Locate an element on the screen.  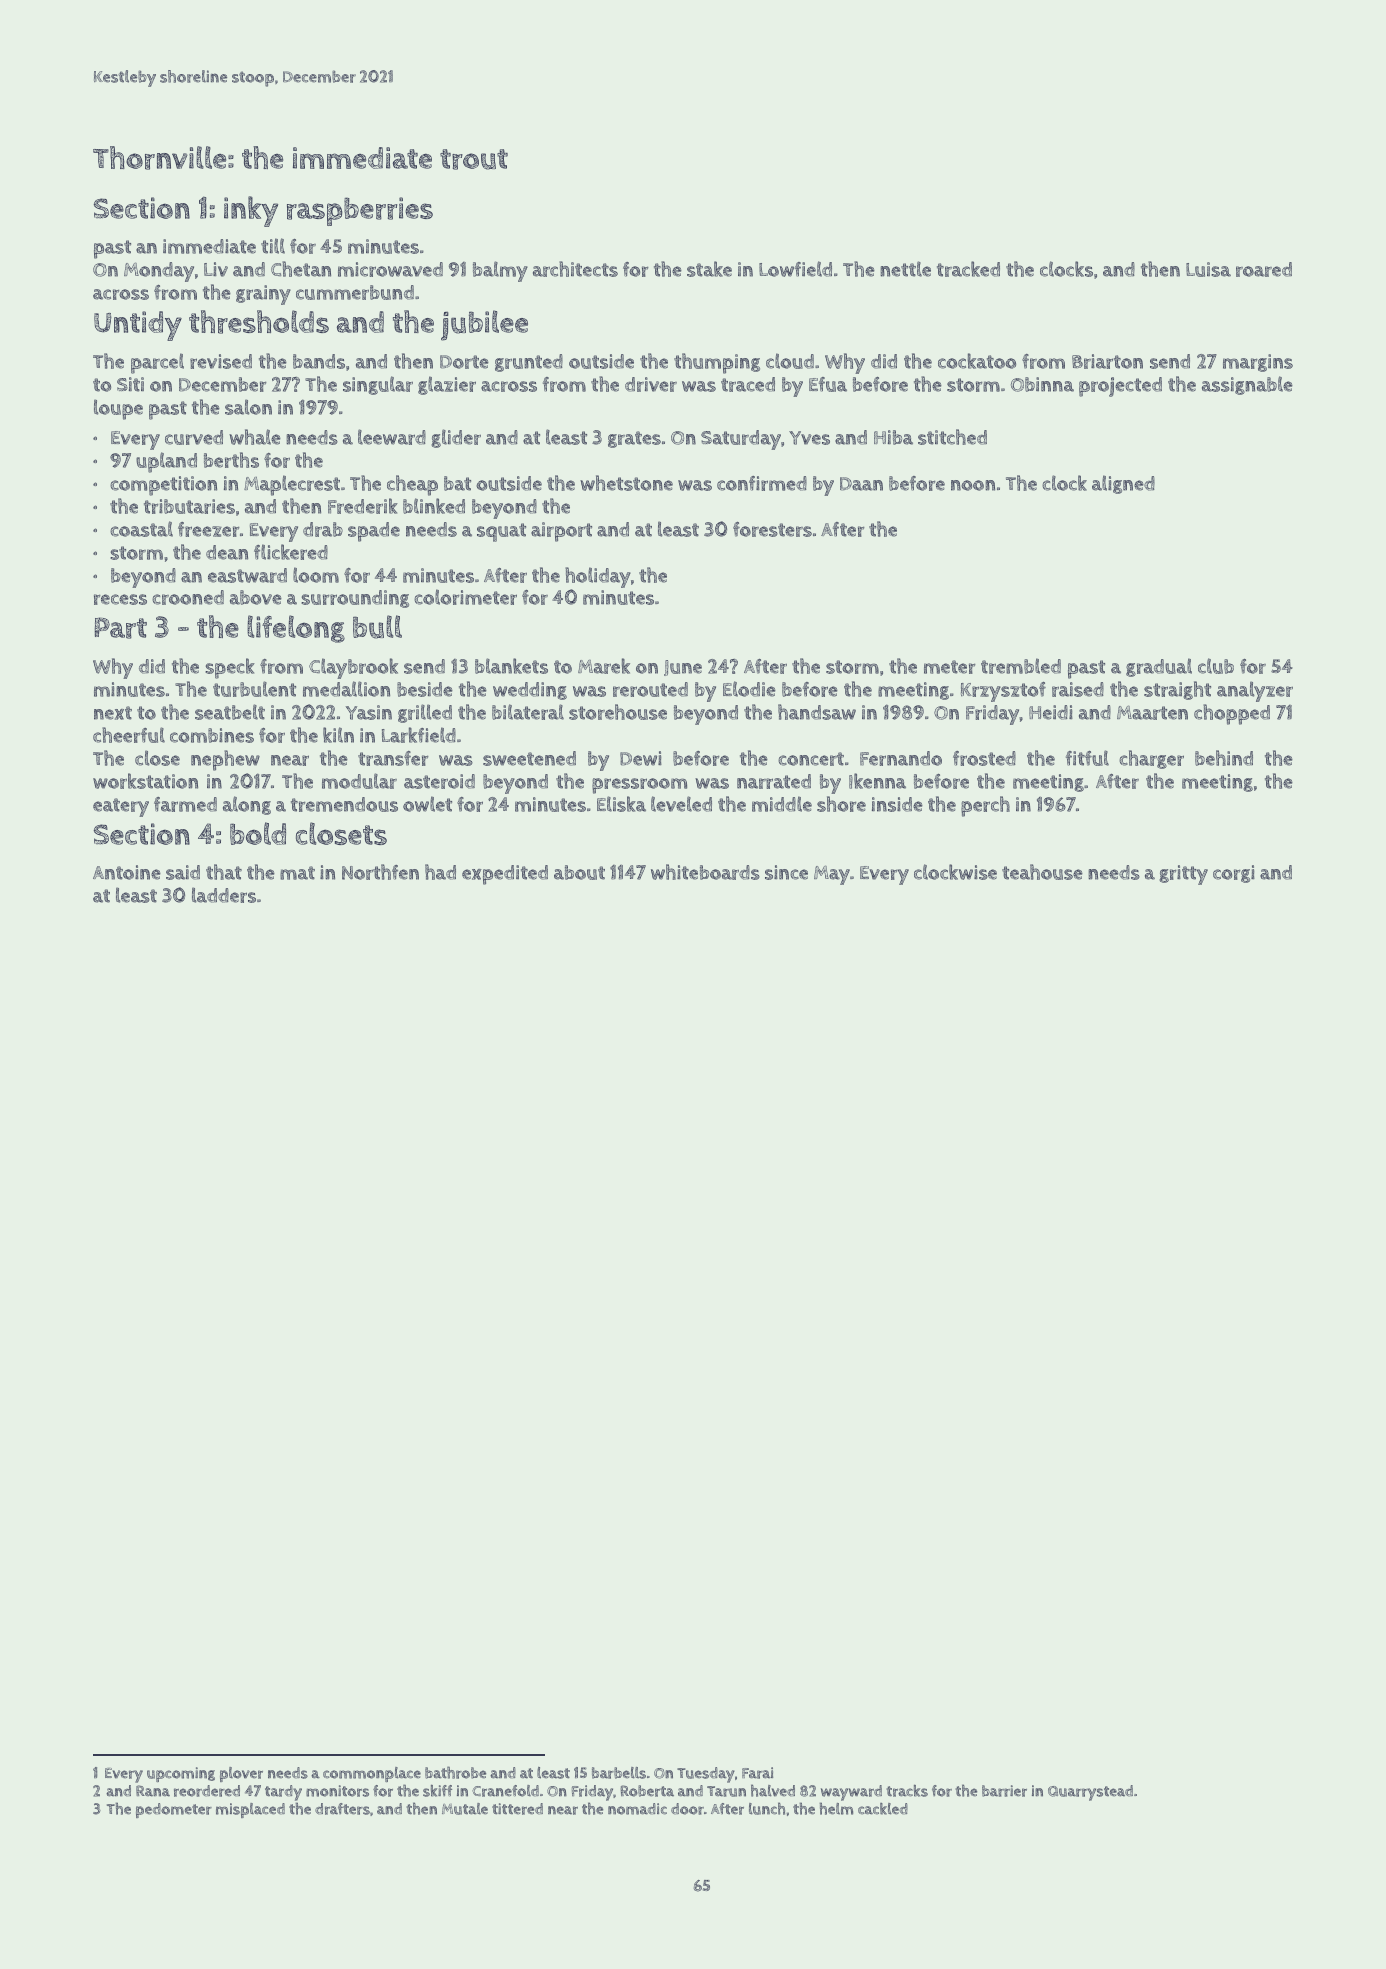
upcoming is located at coordinates (181, 1774).
